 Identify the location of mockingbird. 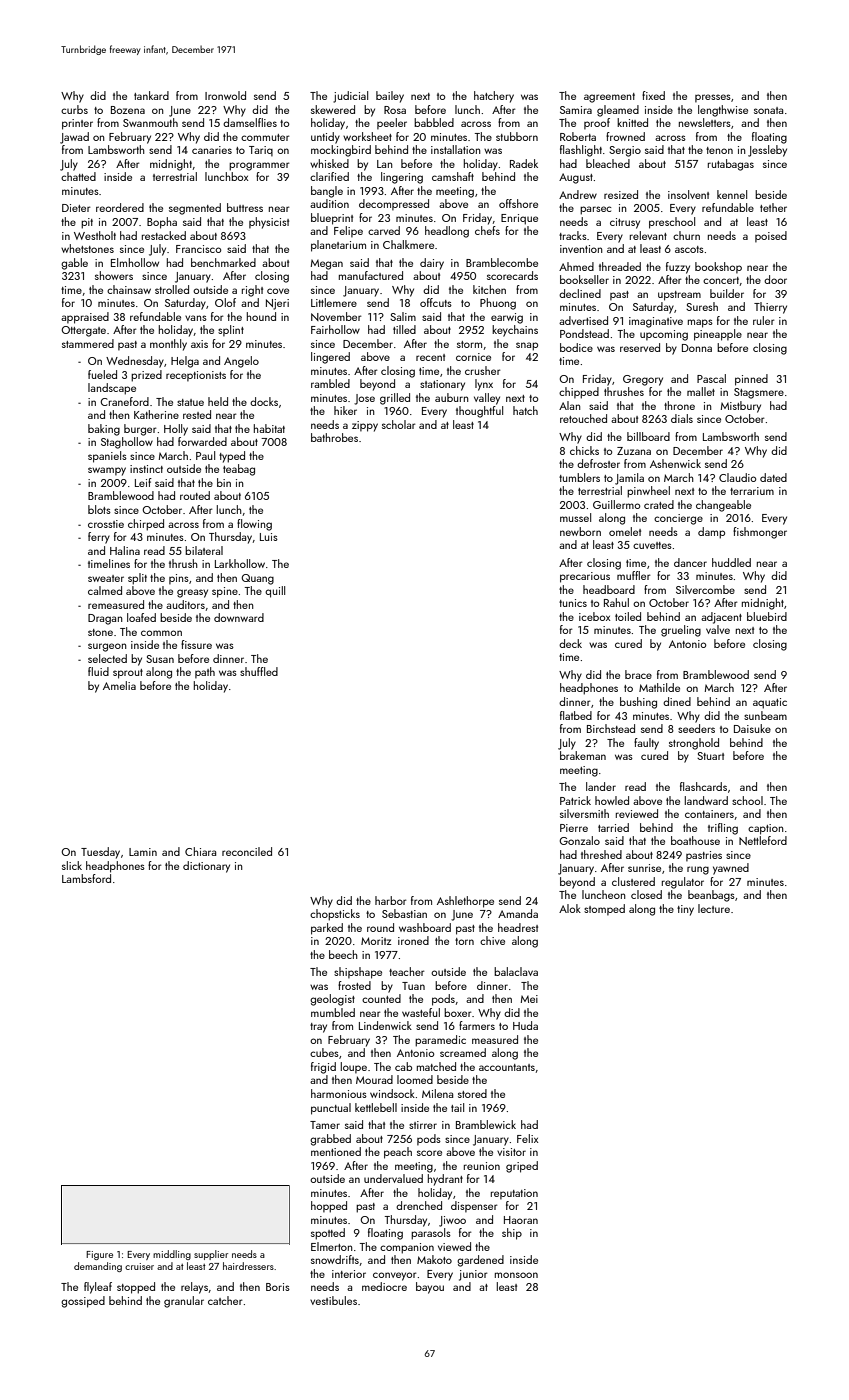
(341, 151).
